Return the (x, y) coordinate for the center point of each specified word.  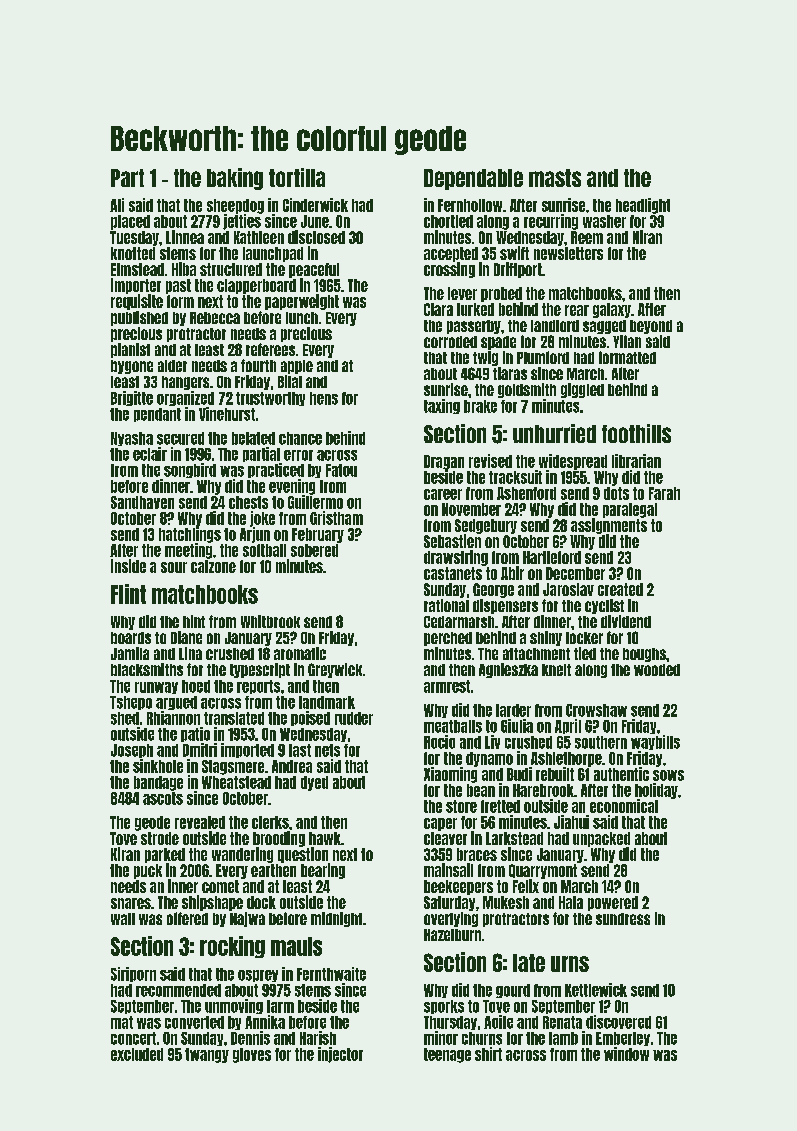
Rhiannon (173, 718)
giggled (582, 390)
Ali (117, 205)
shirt (488, 1054)
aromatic (300, 653)
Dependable (473, 179)
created (620, 589)
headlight (643, 206)
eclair (150, 454)
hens (324, 398)
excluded (137, 1054)
